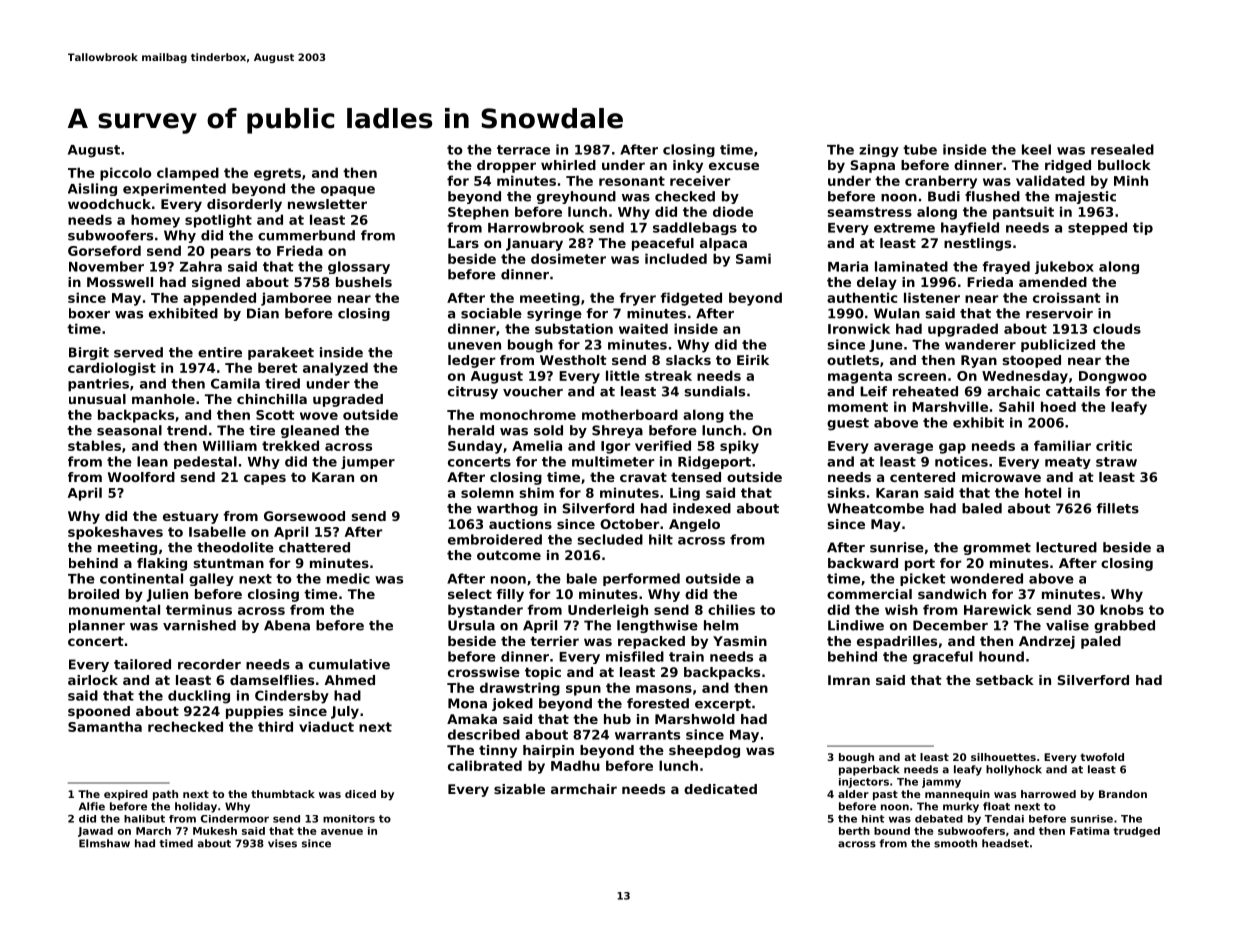 The image size is (1233, 952). Describe the element at coordinates (215, 831) in the screenshot. I see `Mukesh` at that location.
